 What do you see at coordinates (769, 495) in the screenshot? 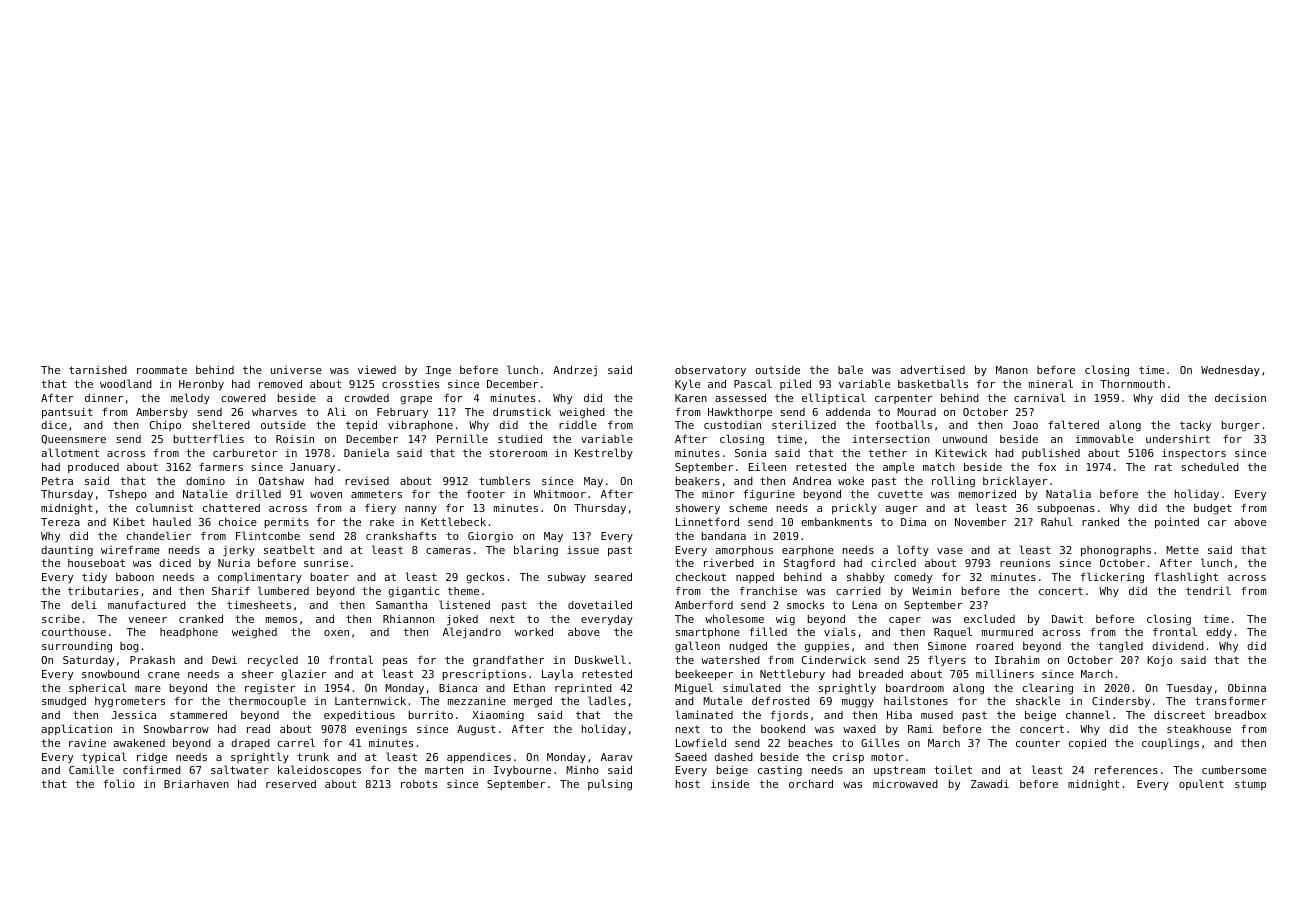
I see `figurine` at bounding box center [769, 495].
